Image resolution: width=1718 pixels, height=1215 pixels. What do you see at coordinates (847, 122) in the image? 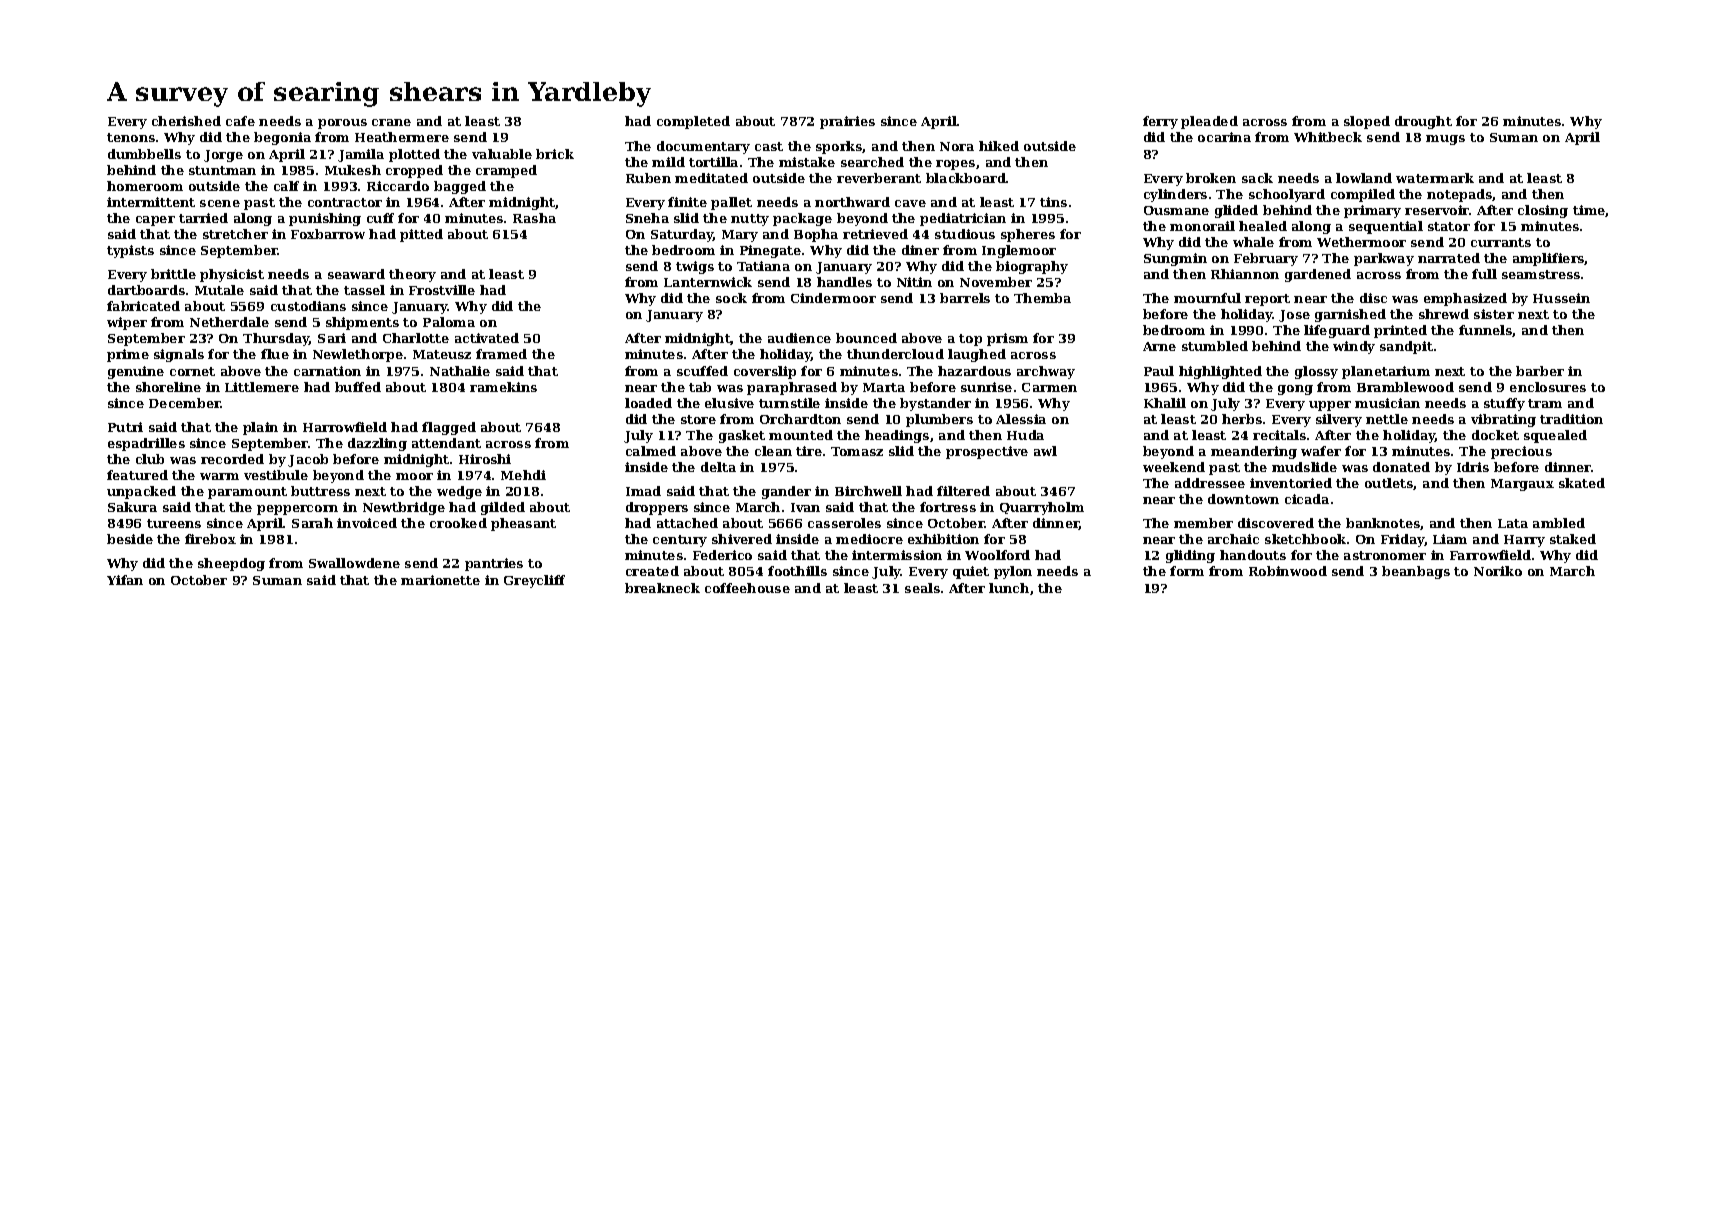
I see `prairies` at bounding box center [847, 122].
